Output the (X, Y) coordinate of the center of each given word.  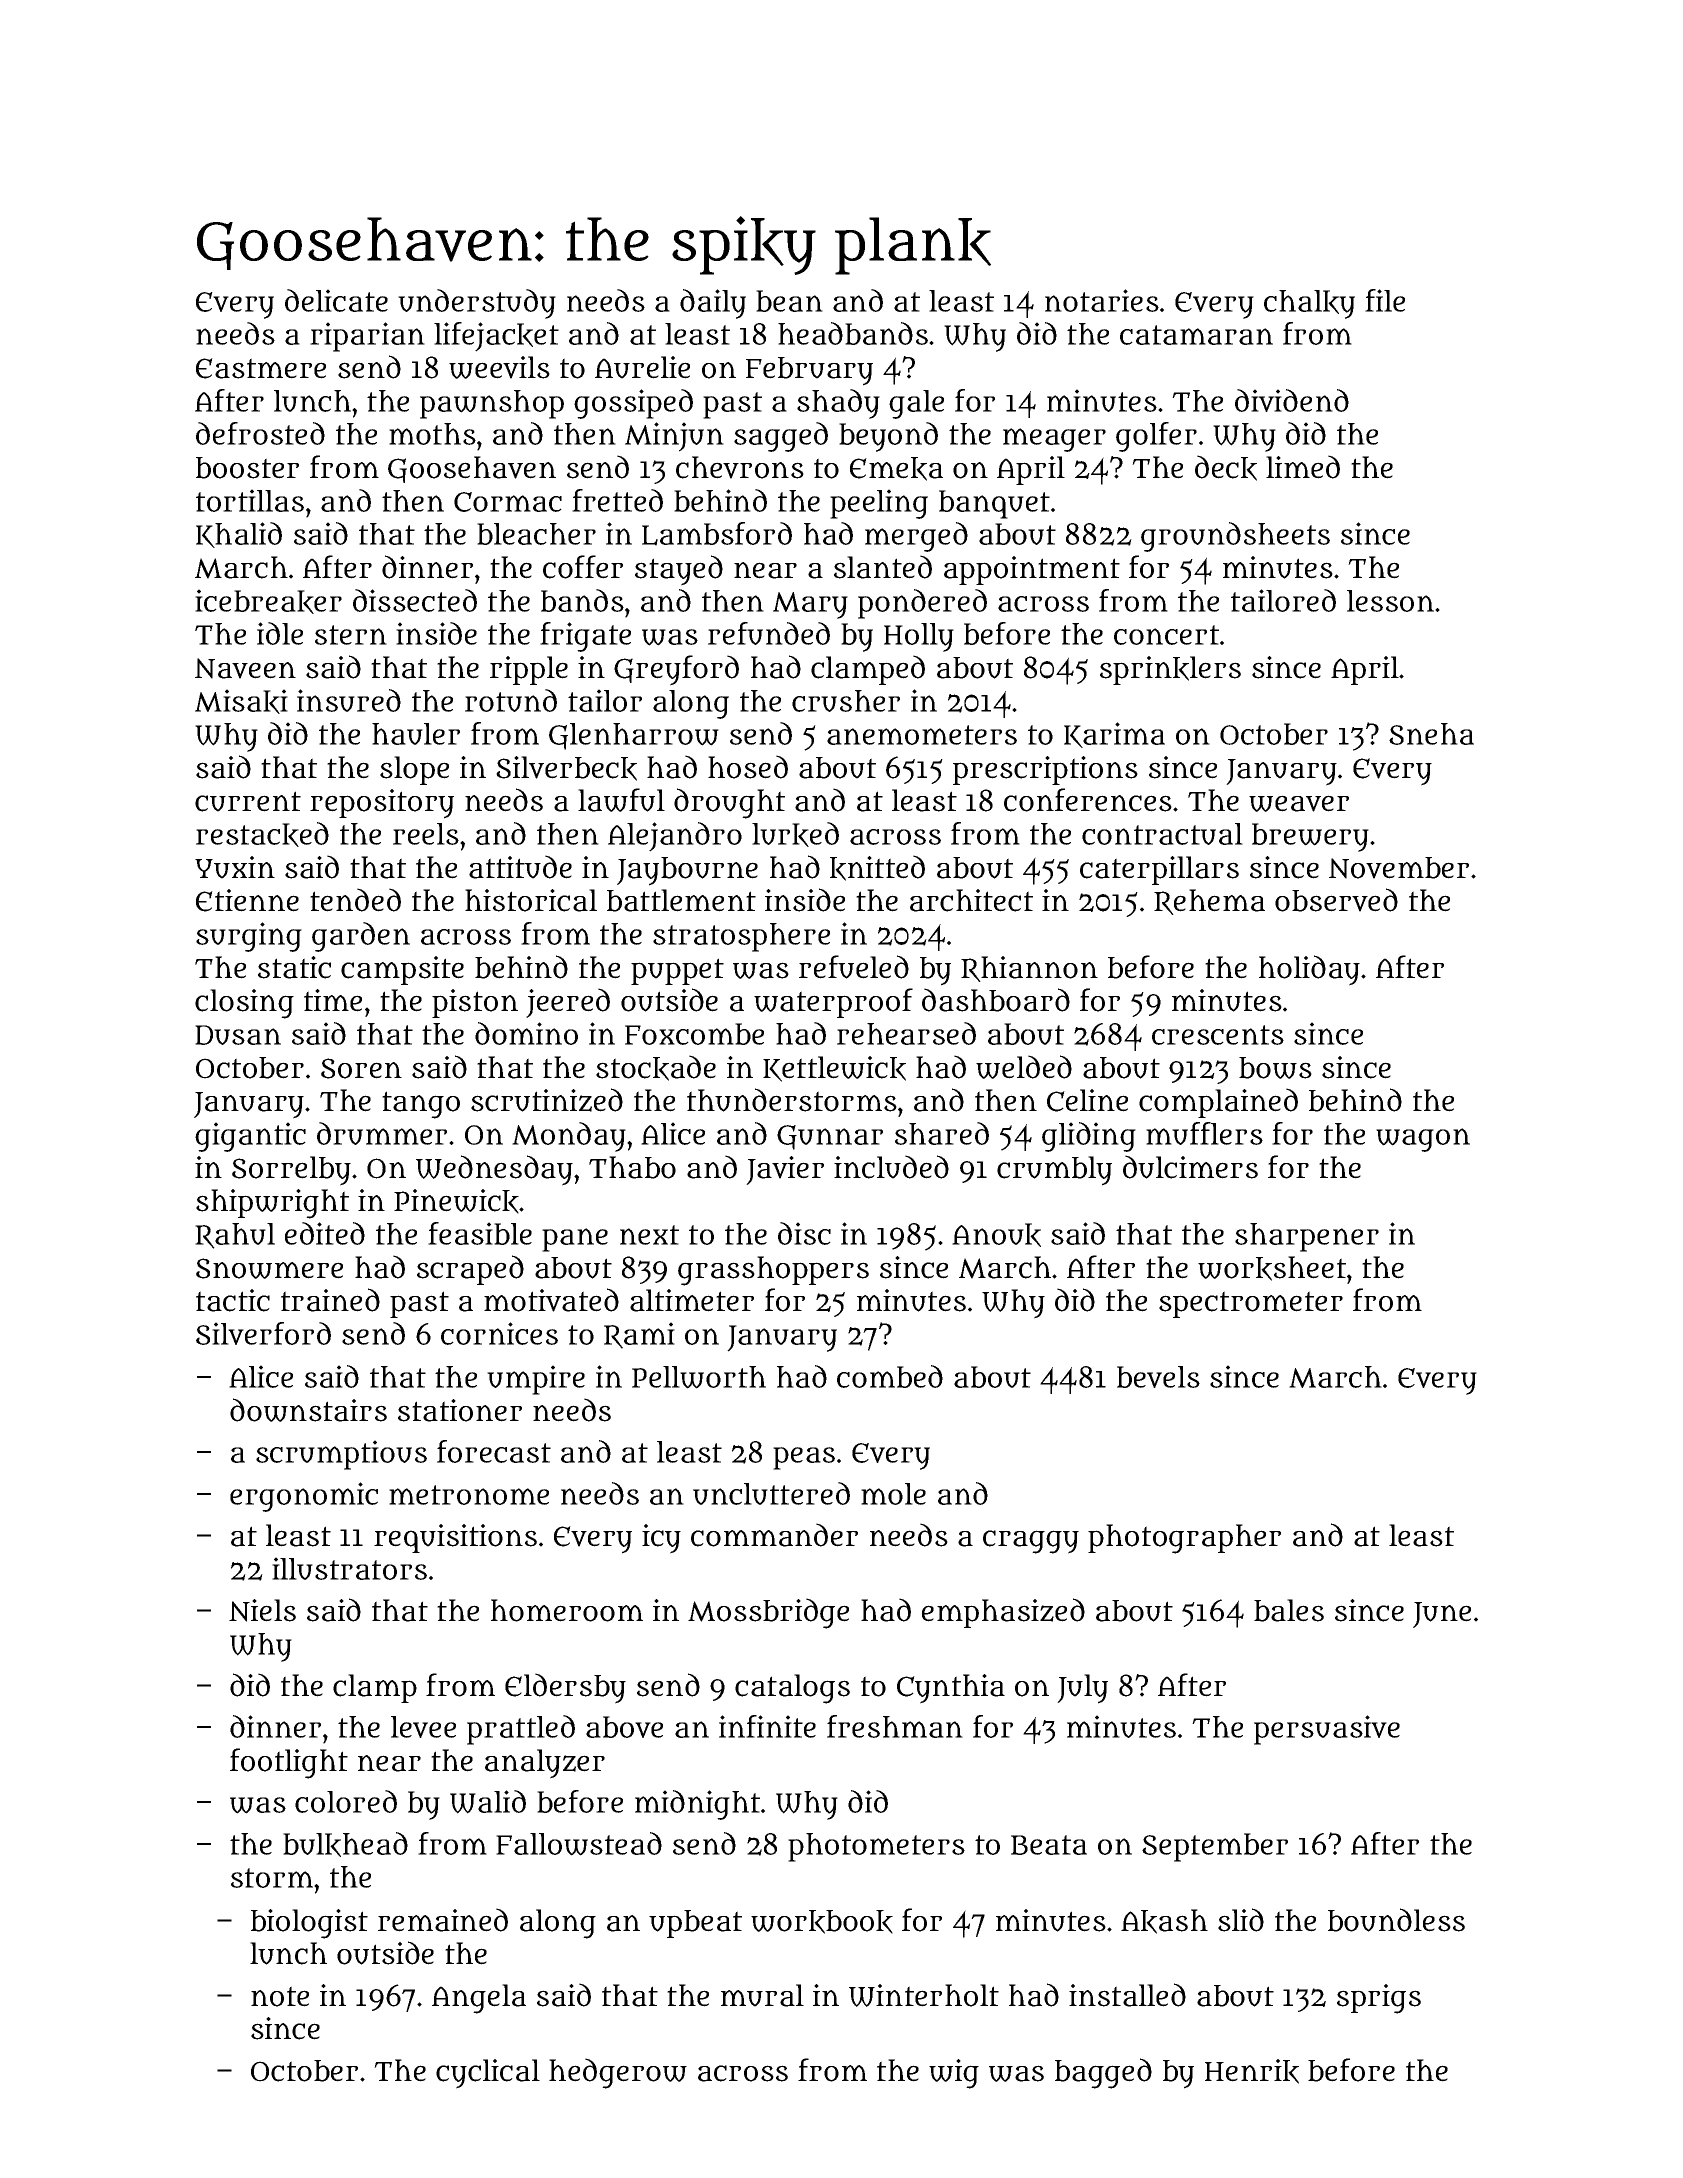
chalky (1309, 304)
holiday (1309, 970)
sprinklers (1170, 670)
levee (423, 1727)
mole (893, 1494)
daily (713, 304)
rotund (511, 700)
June (1442, 1615)
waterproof (833, 1003)
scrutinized (547, 1100)
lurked (795, 834)
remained (443, 1920)
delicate (336, 300)
